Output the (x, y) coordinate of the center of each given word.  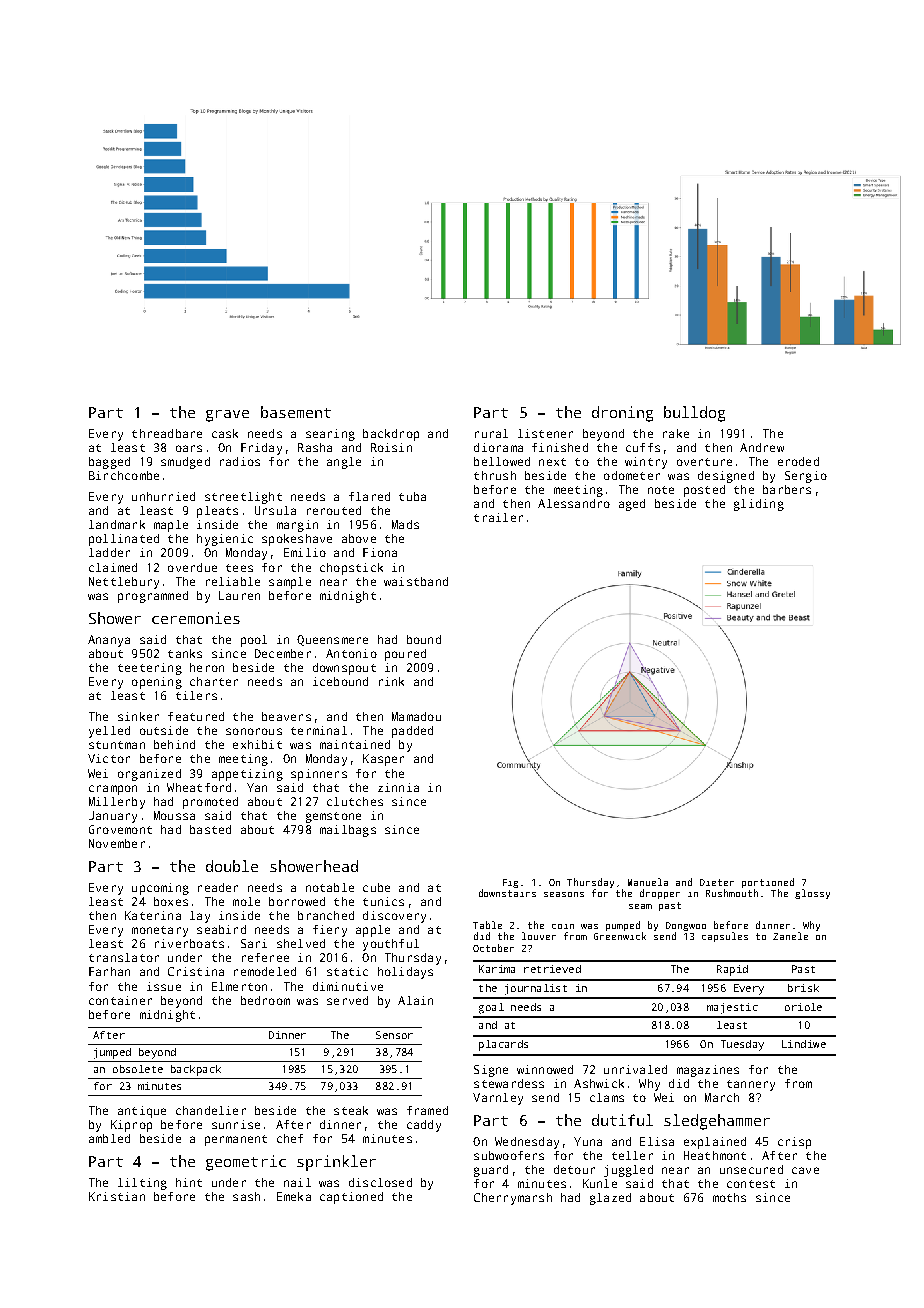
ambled (109, 1138)
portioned (768, 883)
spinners (319, 775)
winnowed (545, 1069)
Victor (109, 758)
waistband (416, 581)
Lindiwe (804, 1044)
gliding (759, 505)
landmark (117, 524)
